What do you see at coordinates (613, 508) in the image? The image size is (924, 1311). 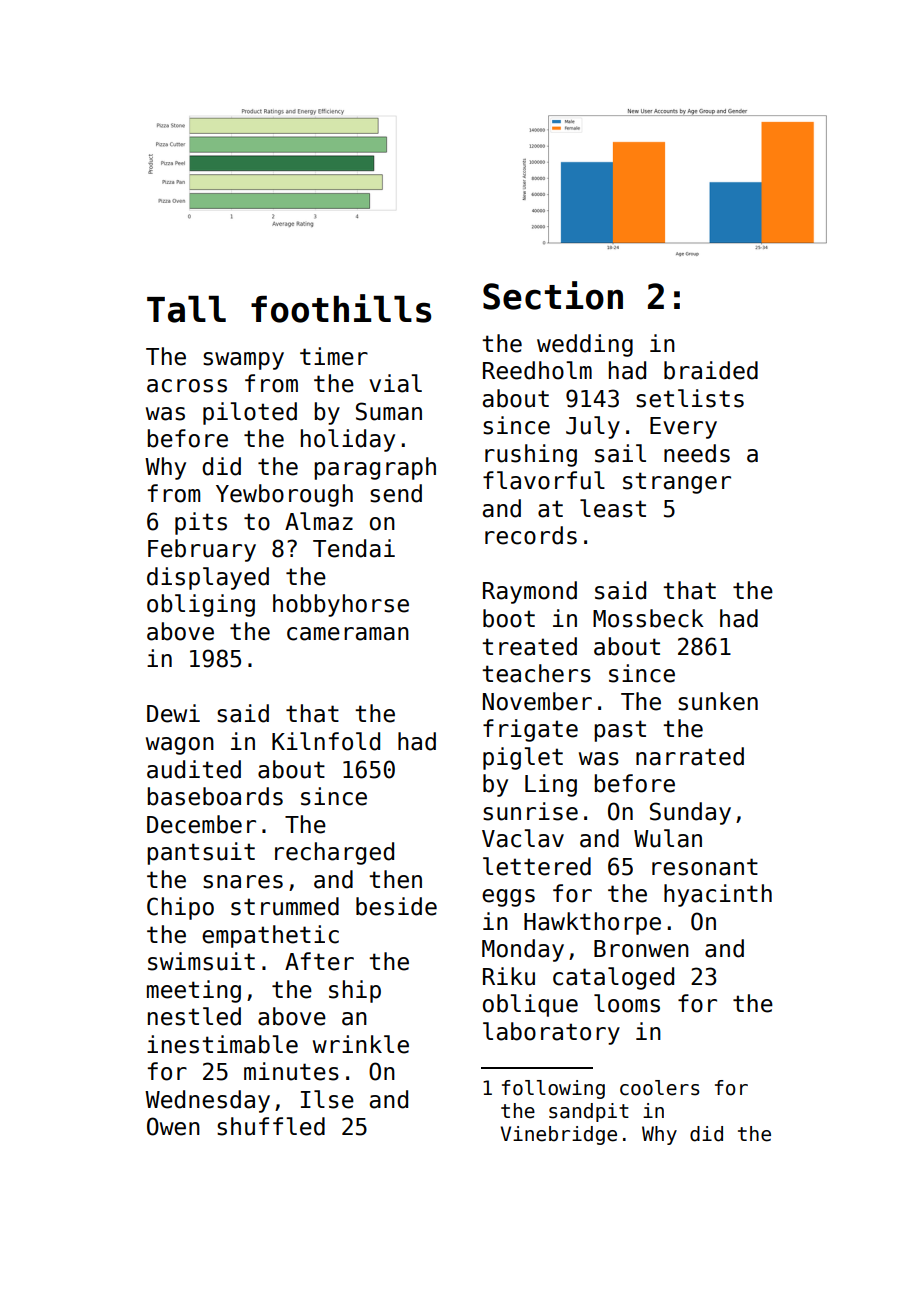 I see `least` at bounding box center [613, 508].
